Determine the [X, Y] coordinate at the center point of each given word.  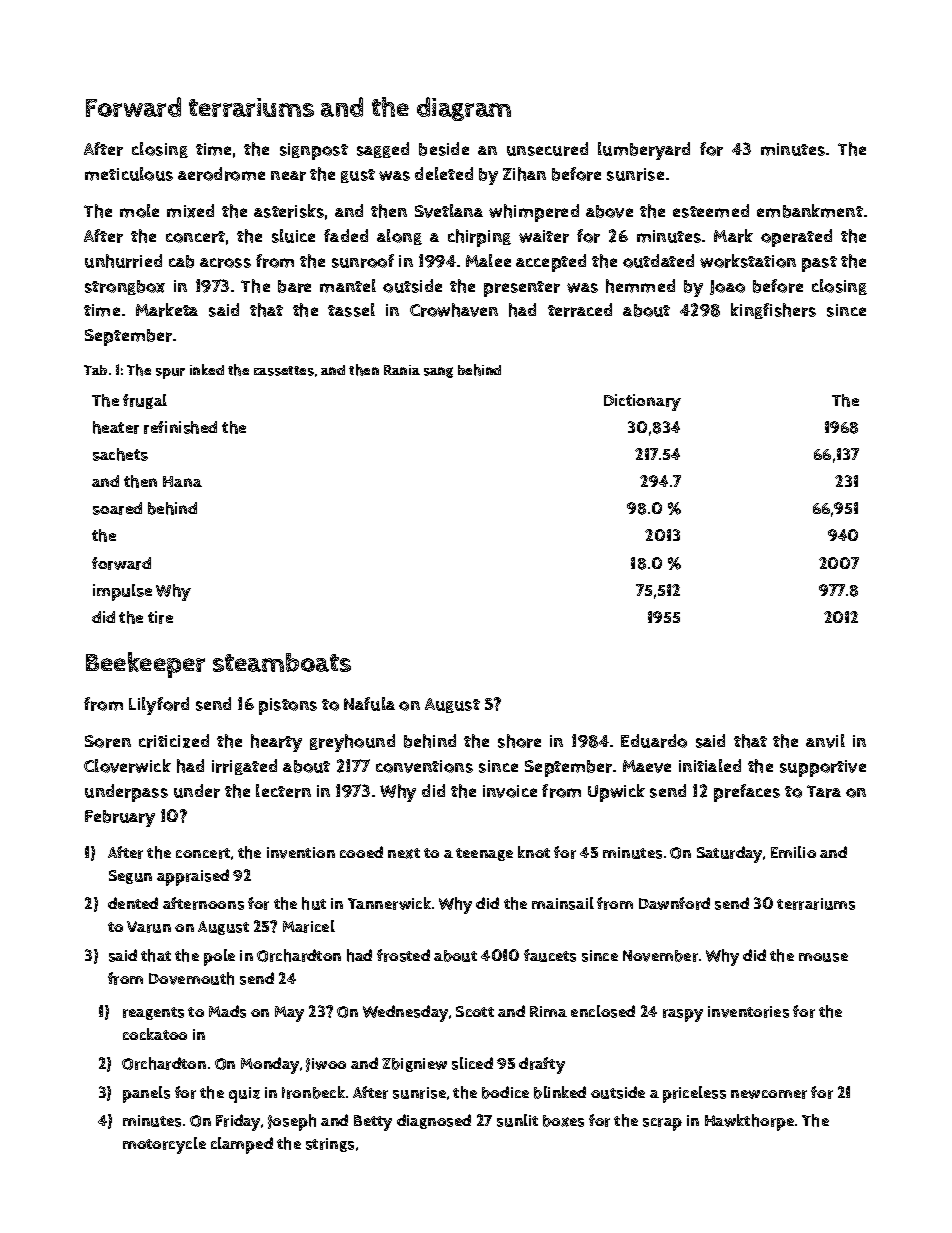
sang [438, 372]
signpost [314, 151]
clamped [242, 1145]
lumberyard [644, 151]
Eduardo [654, 741]
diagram [464, 109]
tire [160, 617]
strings [330, 1145]
